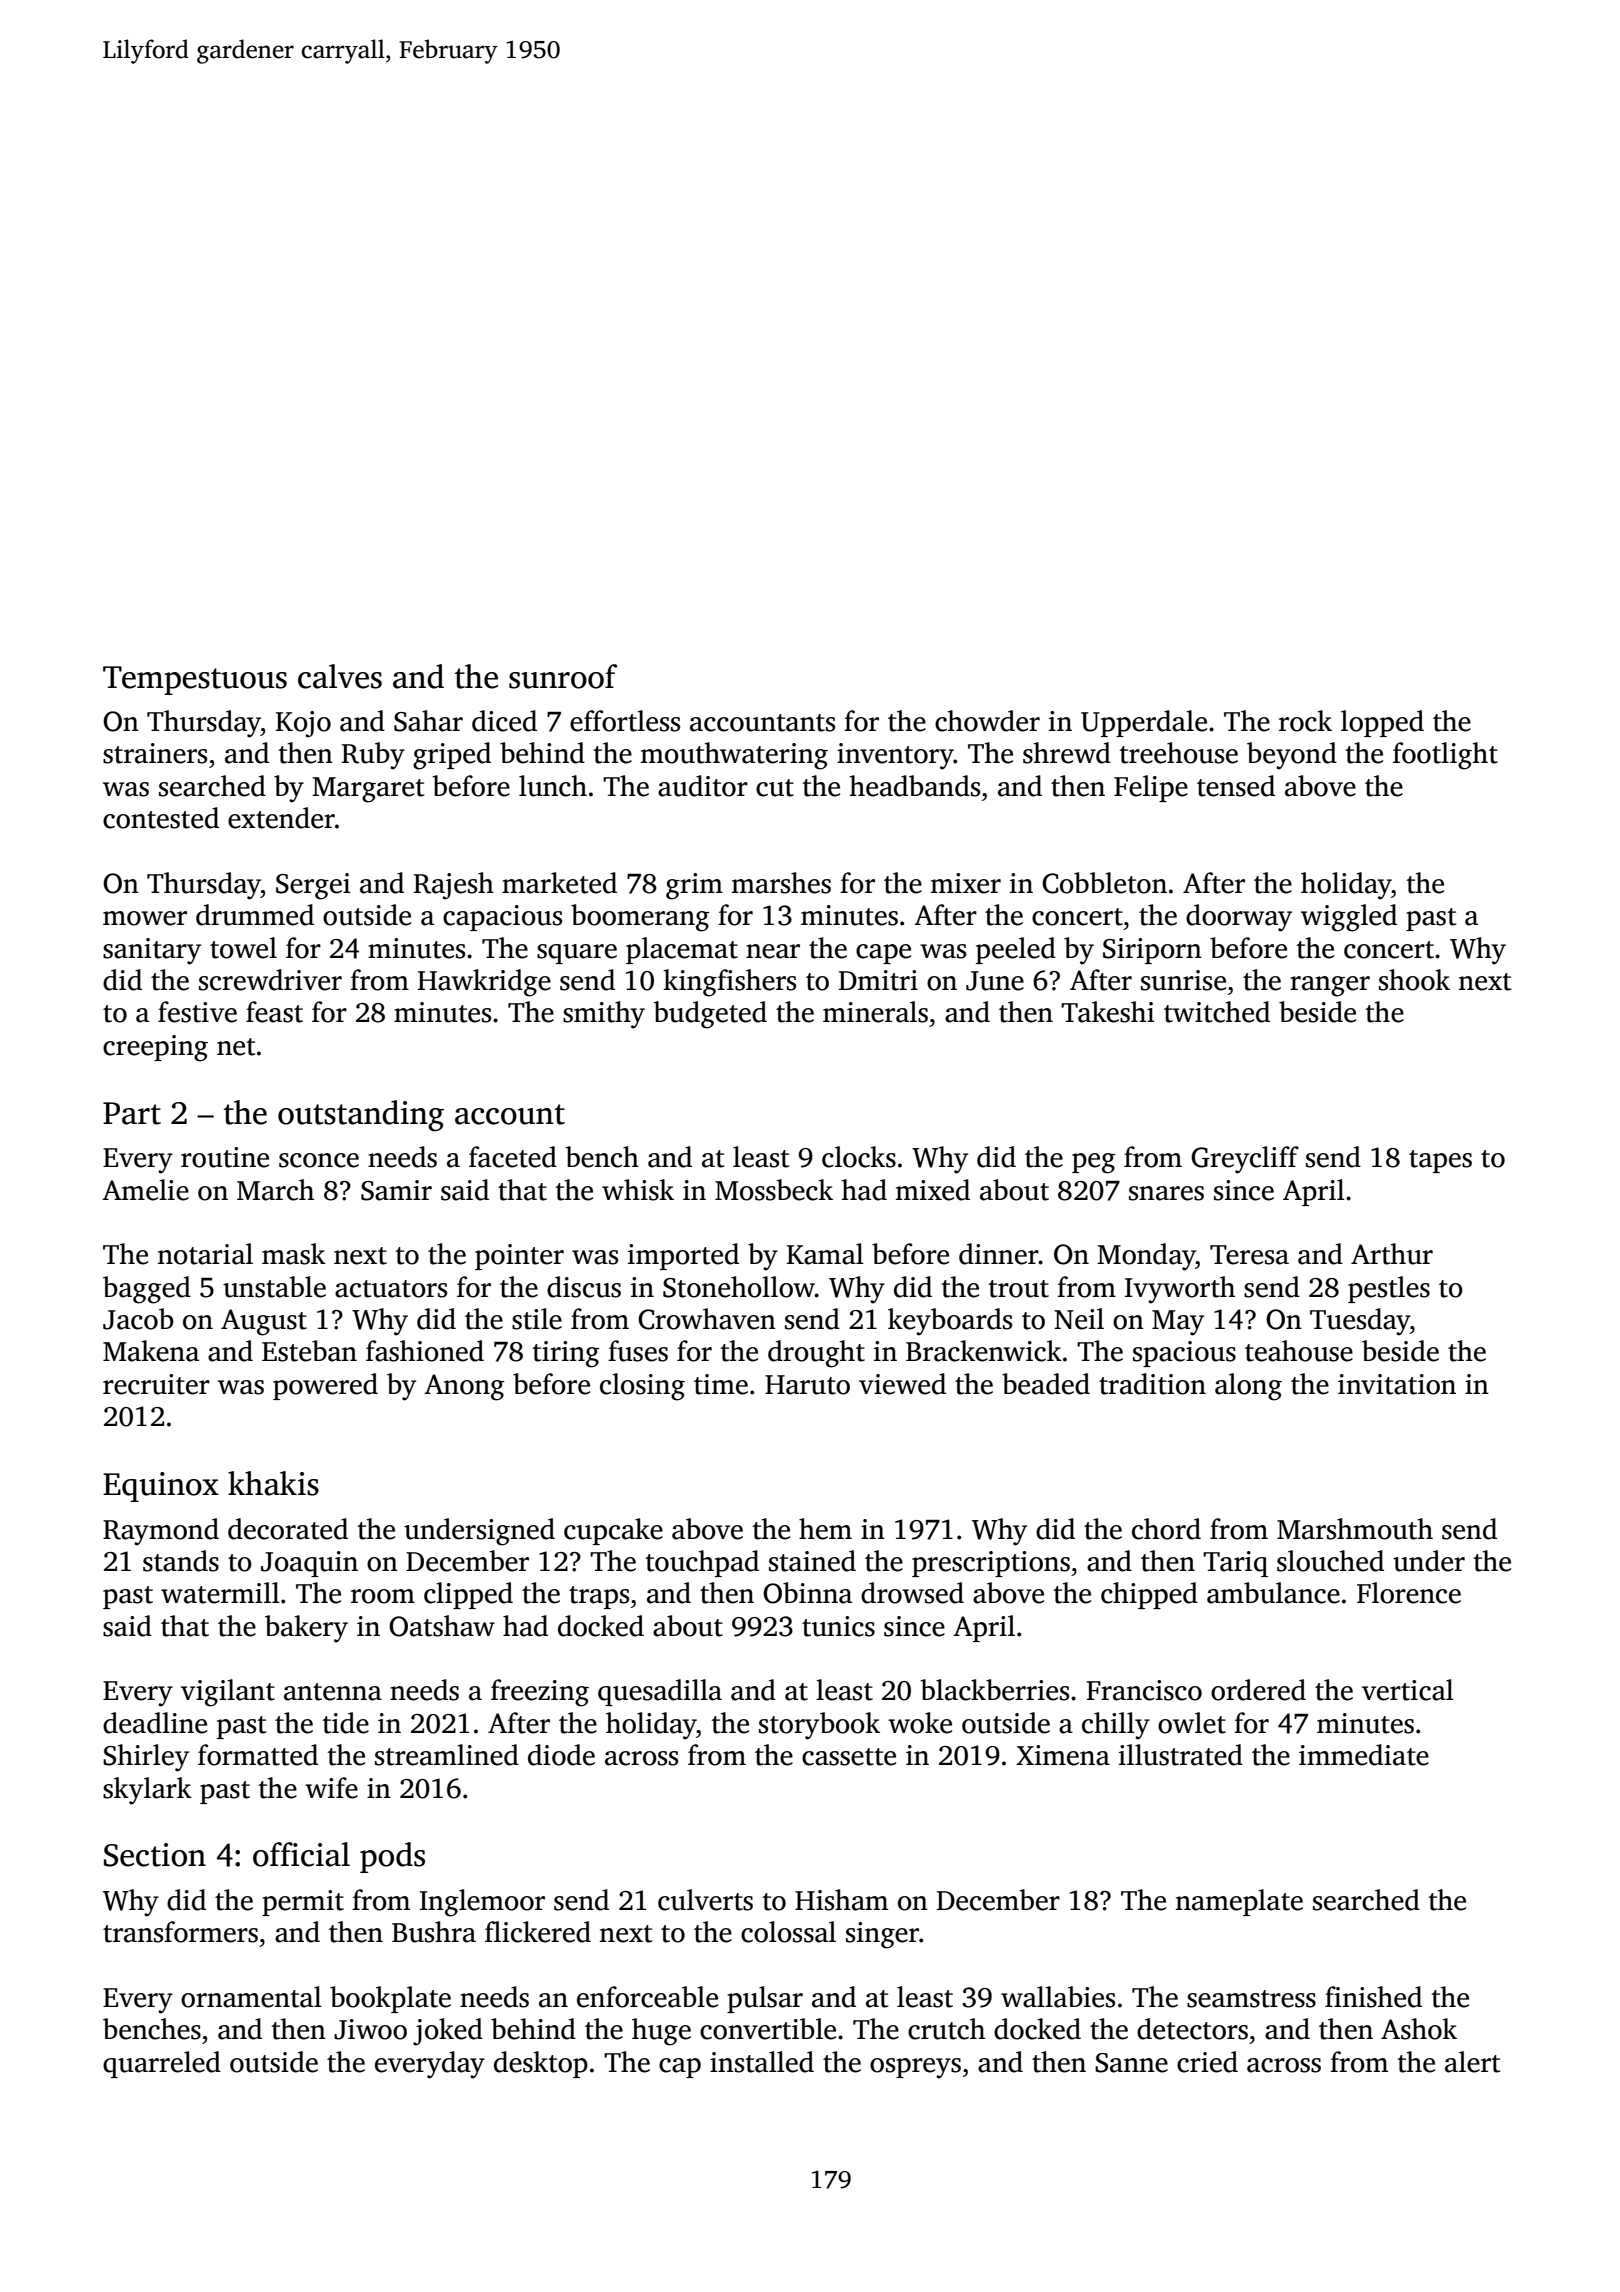  Describe the element at coordinates (987, 721) in the screenshot. I see `chowder` at that location.
